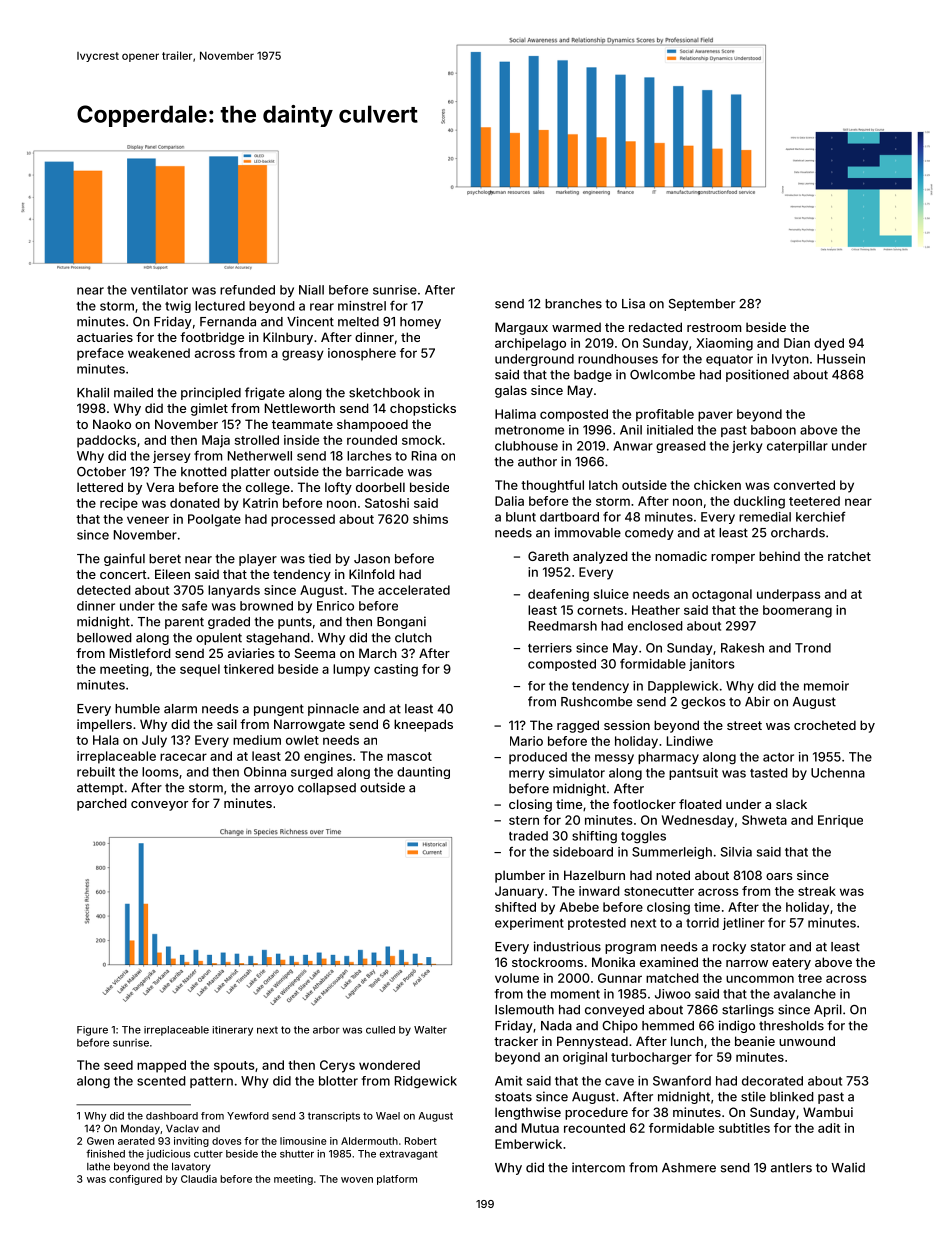 The width and height of the screenshot is (952, 1233). What do you see at coordinates (159, 806) in the screenshot?
I see `conveyor` at bounding box center [159, 806].
